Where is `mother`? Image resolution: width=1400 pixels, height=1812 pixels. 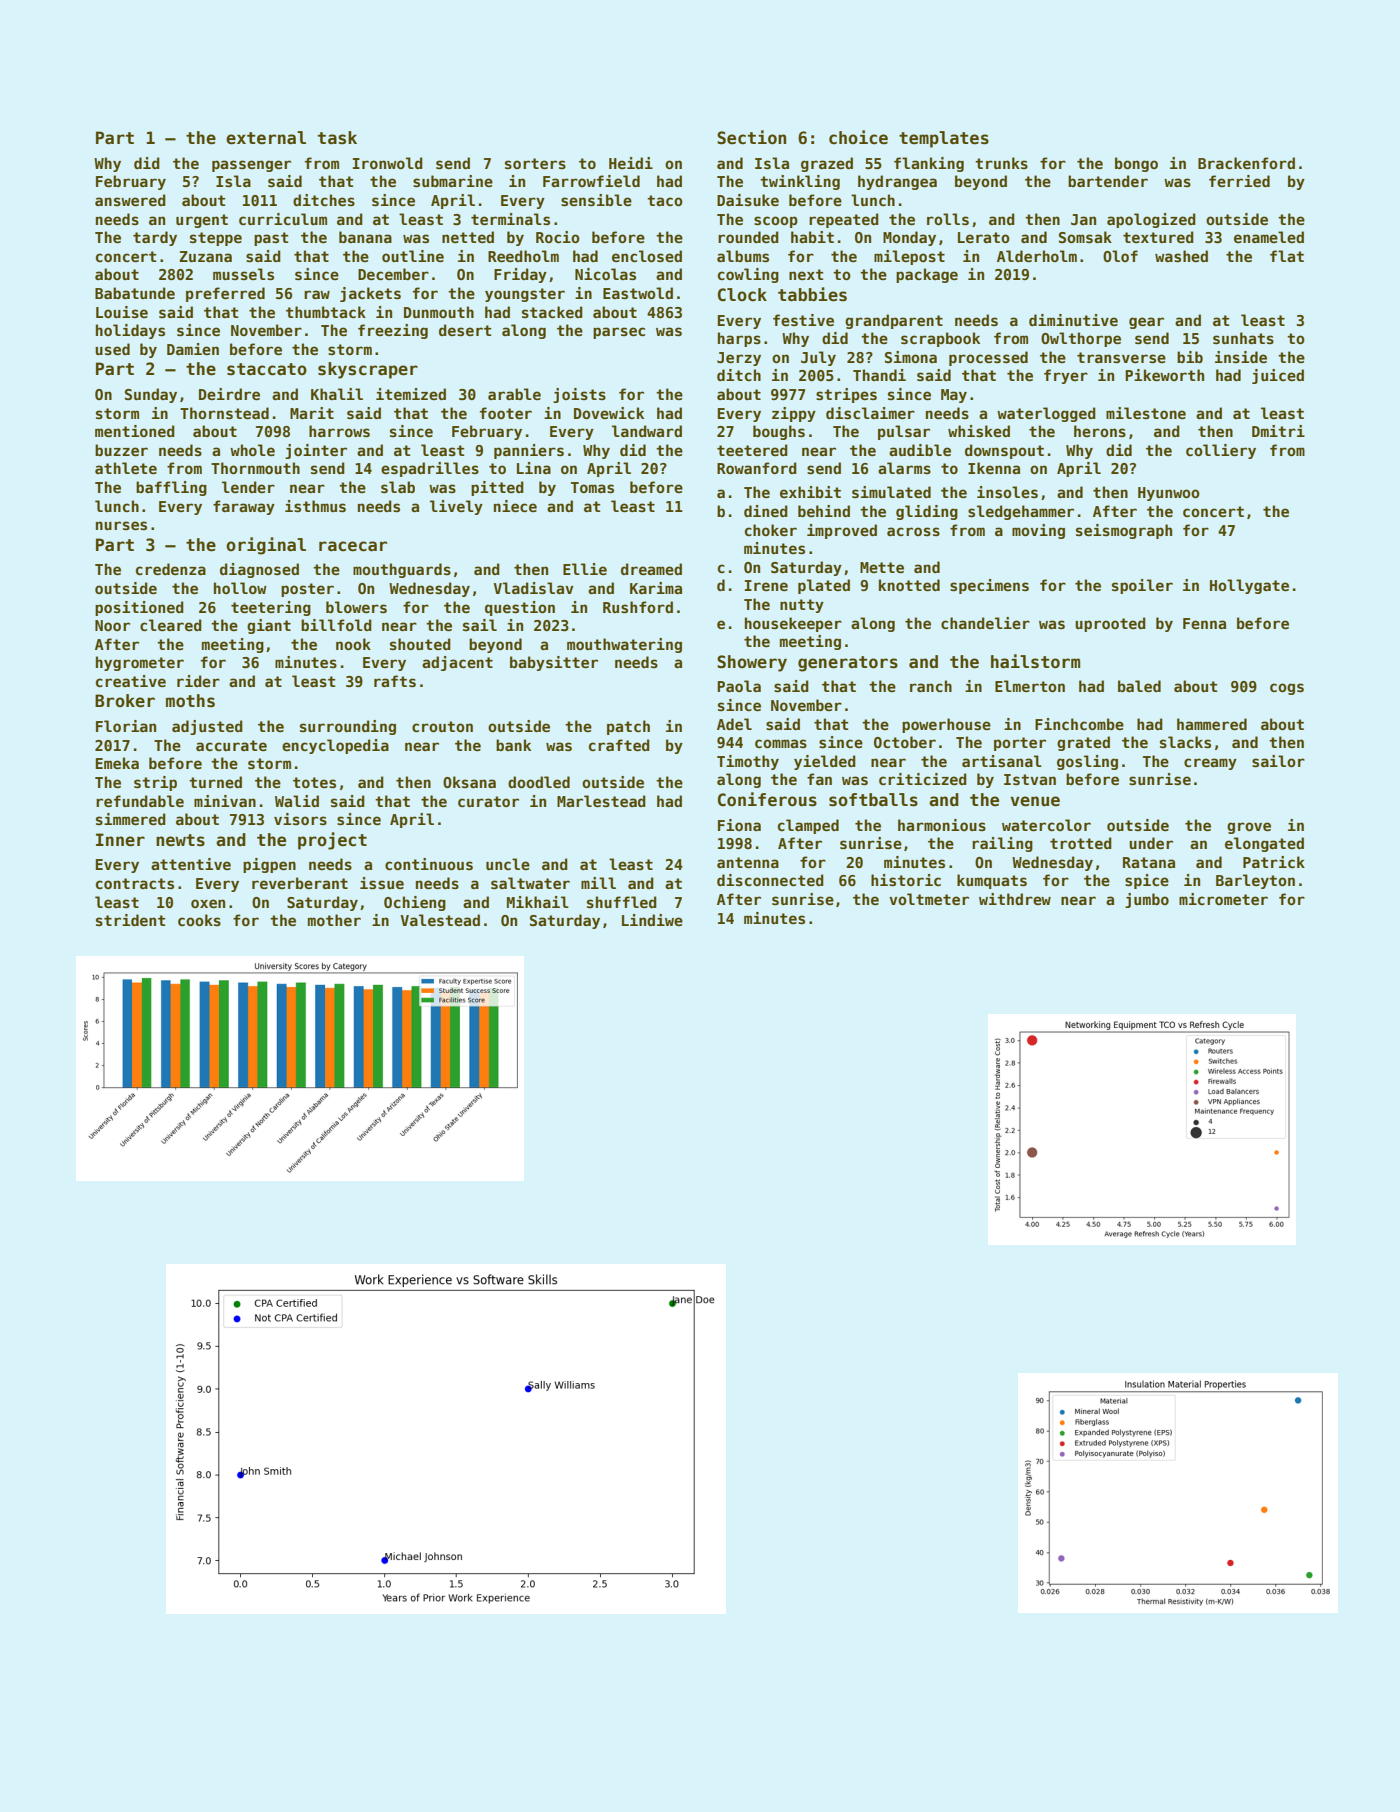
mother is located at coordinates (334, 920).
